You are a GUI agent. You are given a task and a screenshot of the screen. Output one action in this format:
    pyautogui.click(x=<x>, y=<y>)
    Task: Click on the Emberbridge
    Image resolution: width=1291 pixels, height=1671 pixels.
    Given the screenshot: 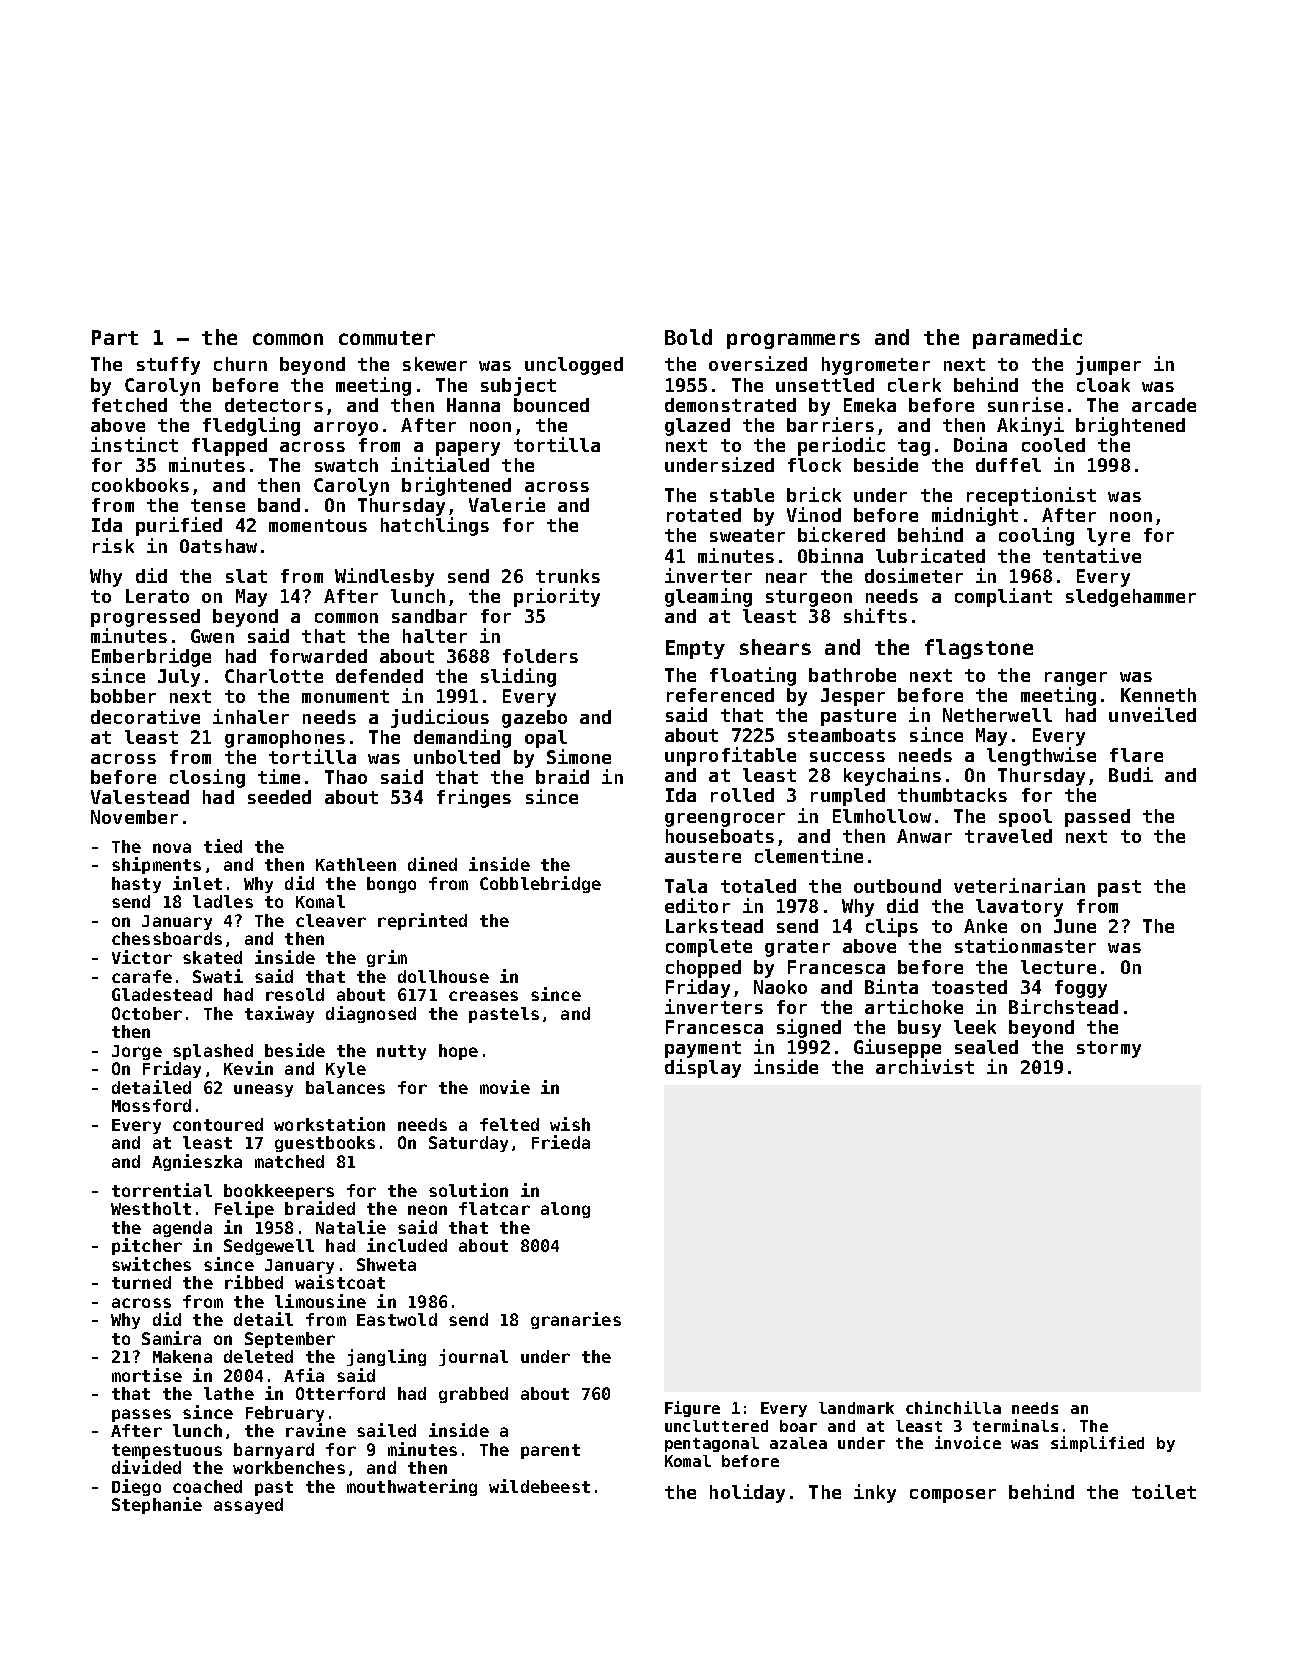 What is the action you would take?
    pyautogui.click(x=151, y=657)
